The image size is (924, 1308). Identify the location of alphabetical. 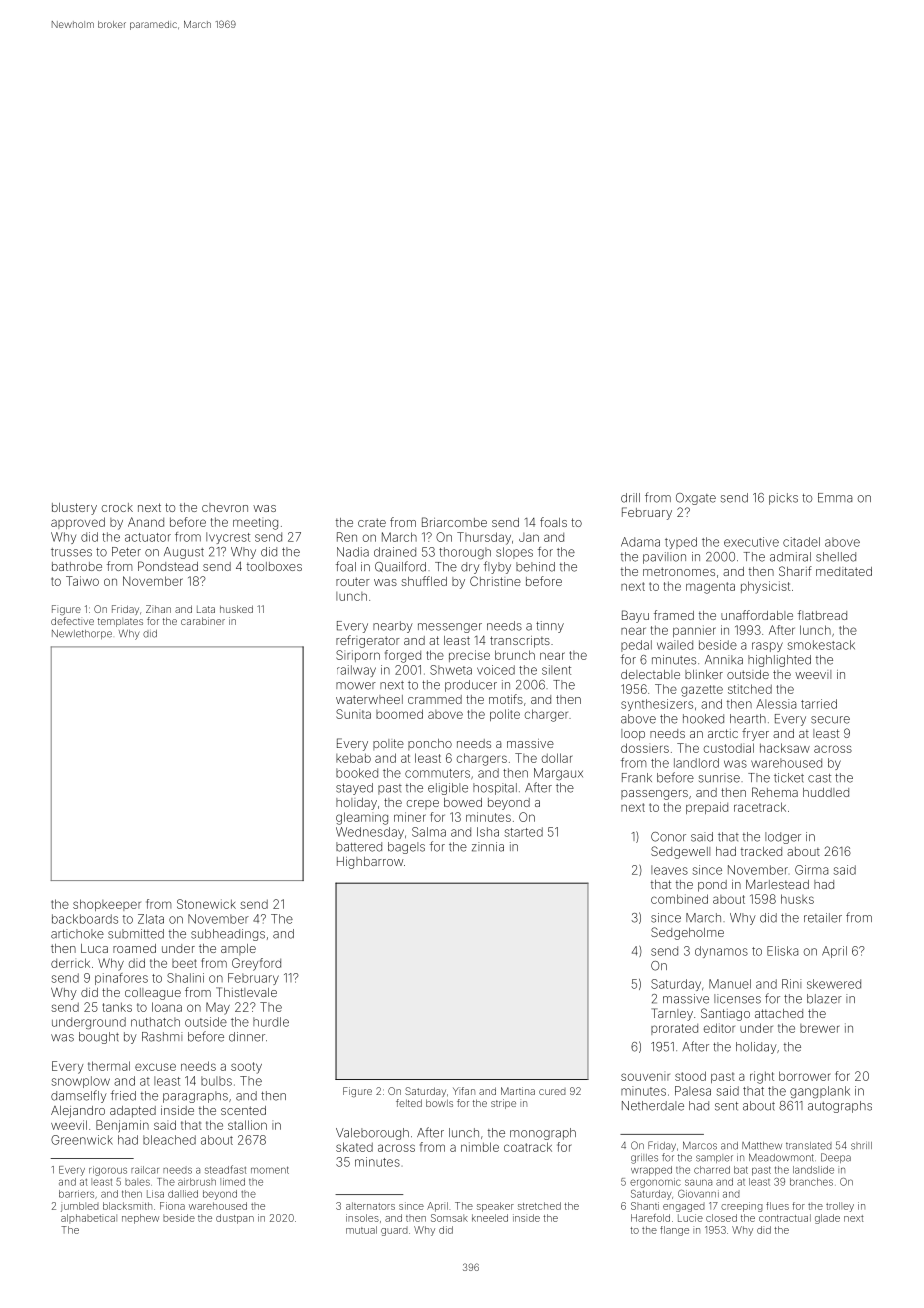
(89, 1219).
